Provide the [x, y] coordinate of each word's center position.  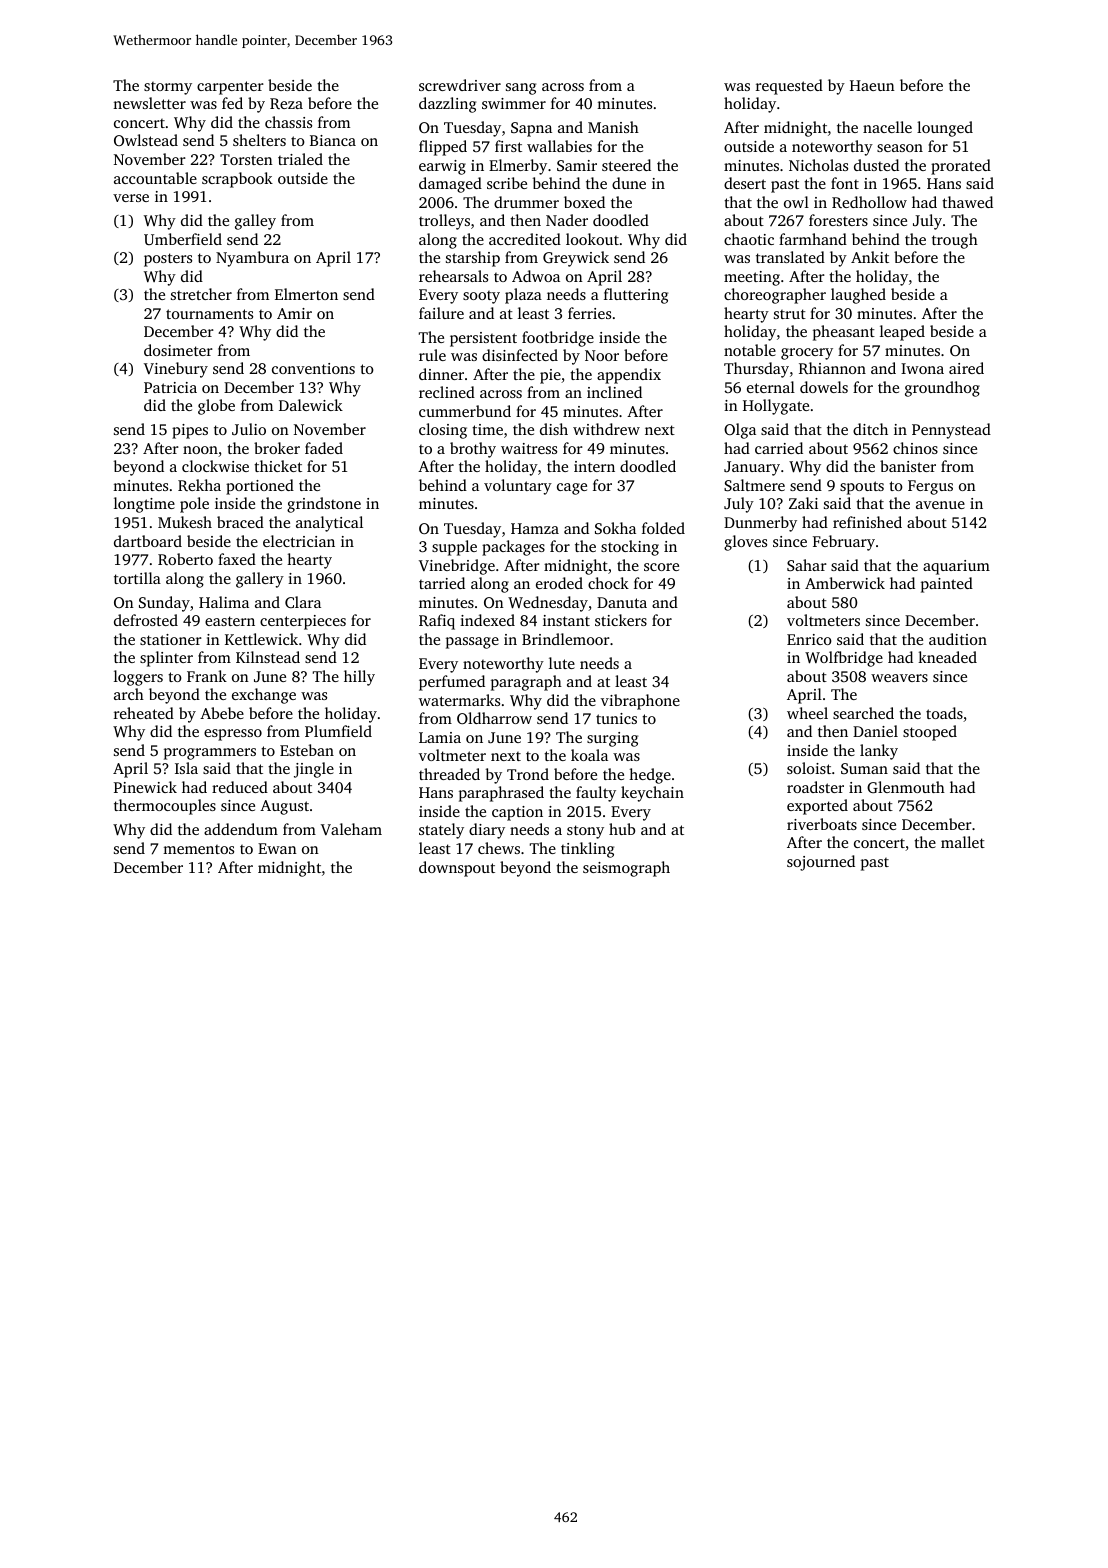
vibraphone [640, 702]
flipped [443, 148]
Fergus [930, 487]
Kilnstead [268, 657]
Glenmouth [906, 787]
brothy [473, 450]
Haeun [872, 85]
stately [441, 831]
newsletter [149, 103]
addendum [241, 829]
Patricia [170, 387]
